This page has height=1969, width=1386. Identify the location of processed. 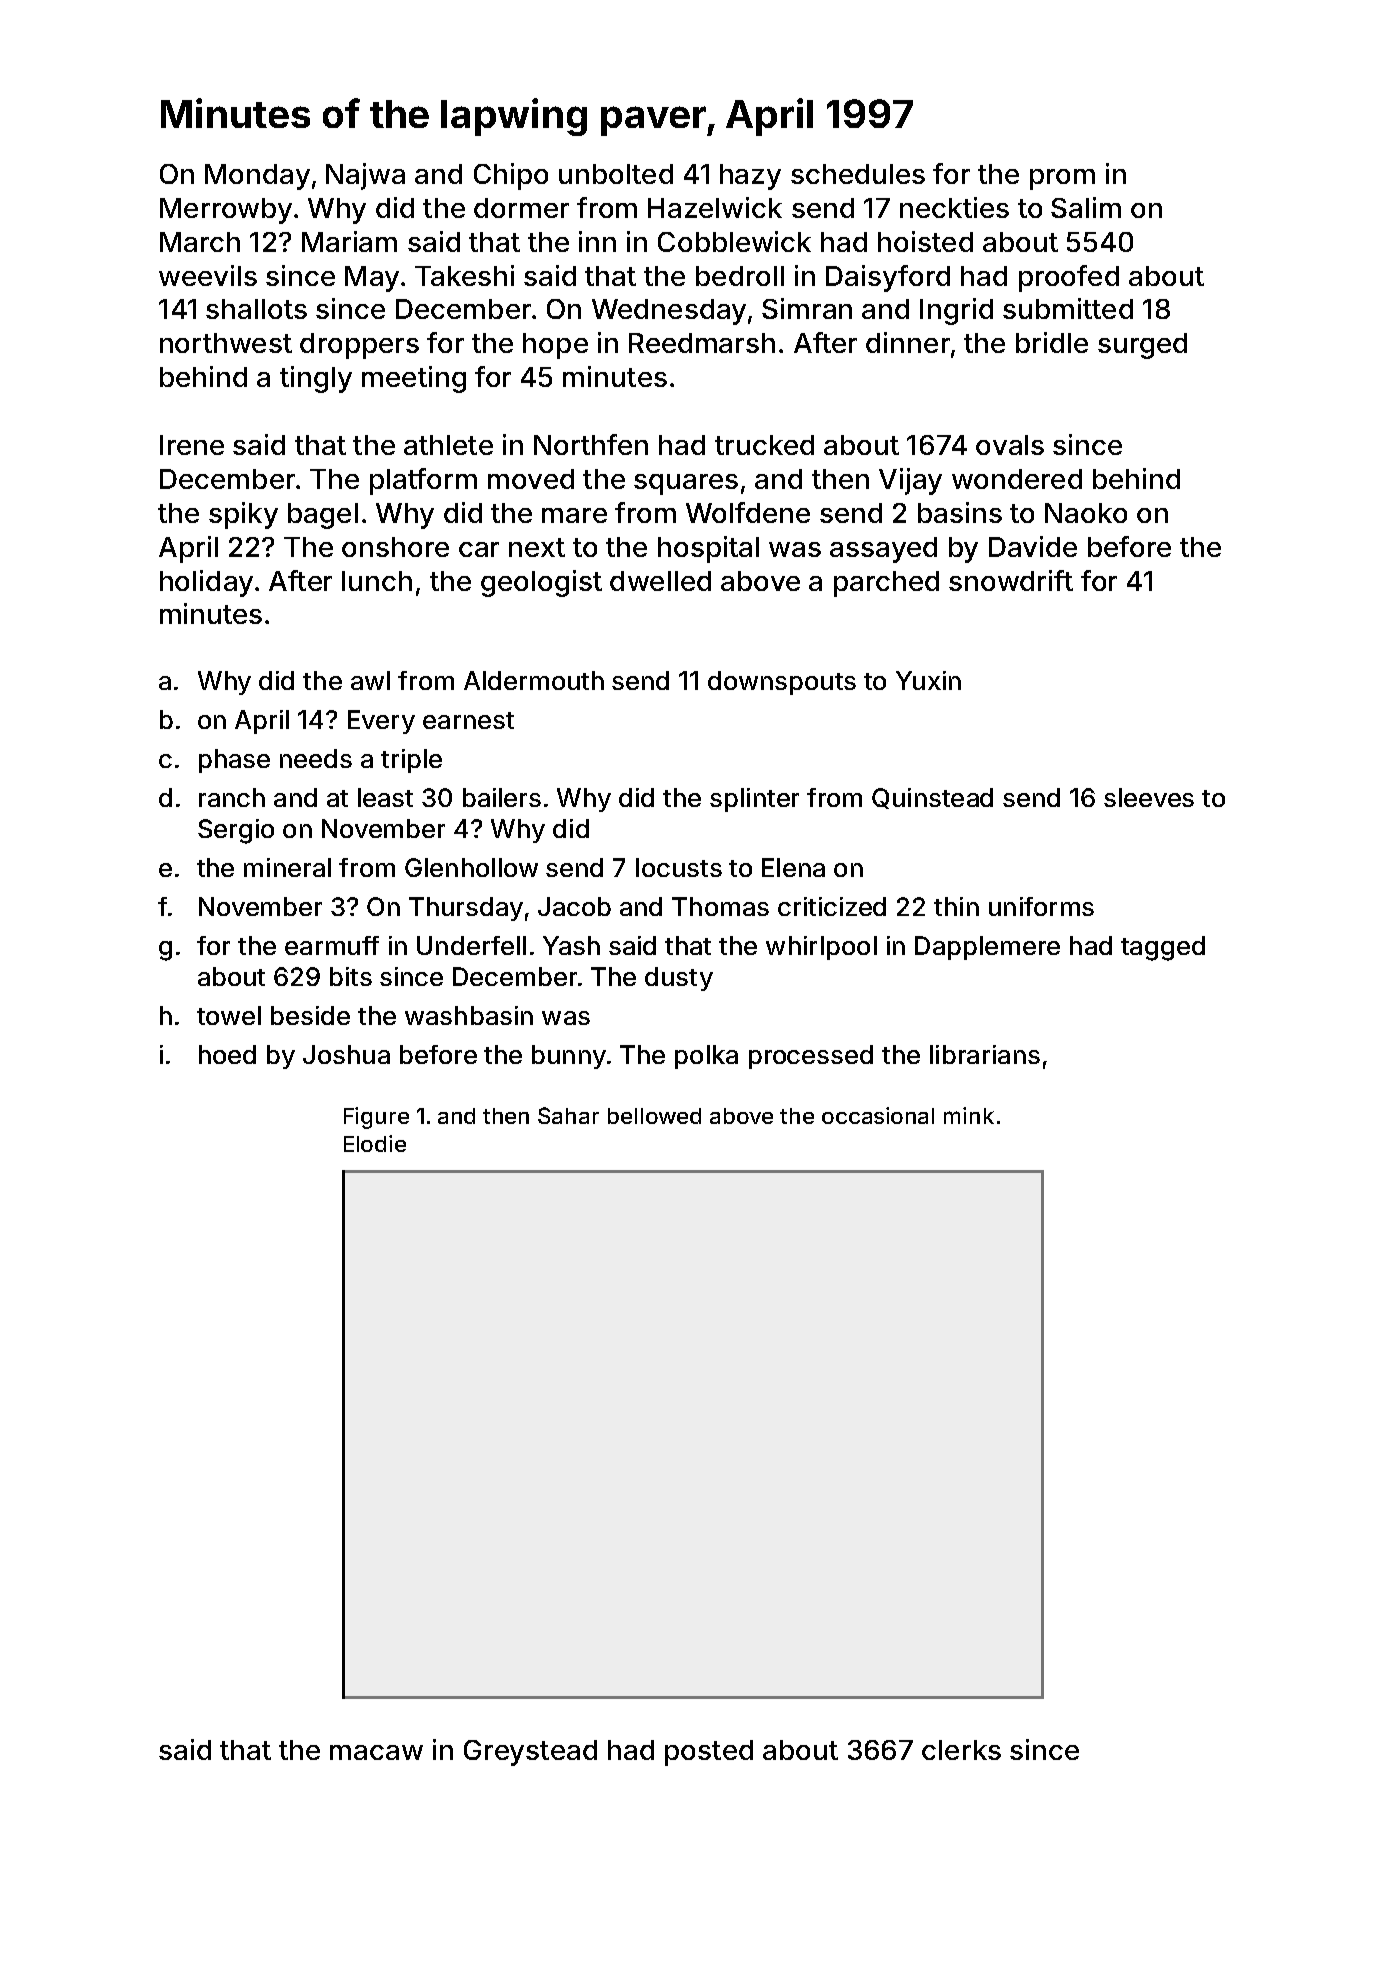
(811, 1057).
